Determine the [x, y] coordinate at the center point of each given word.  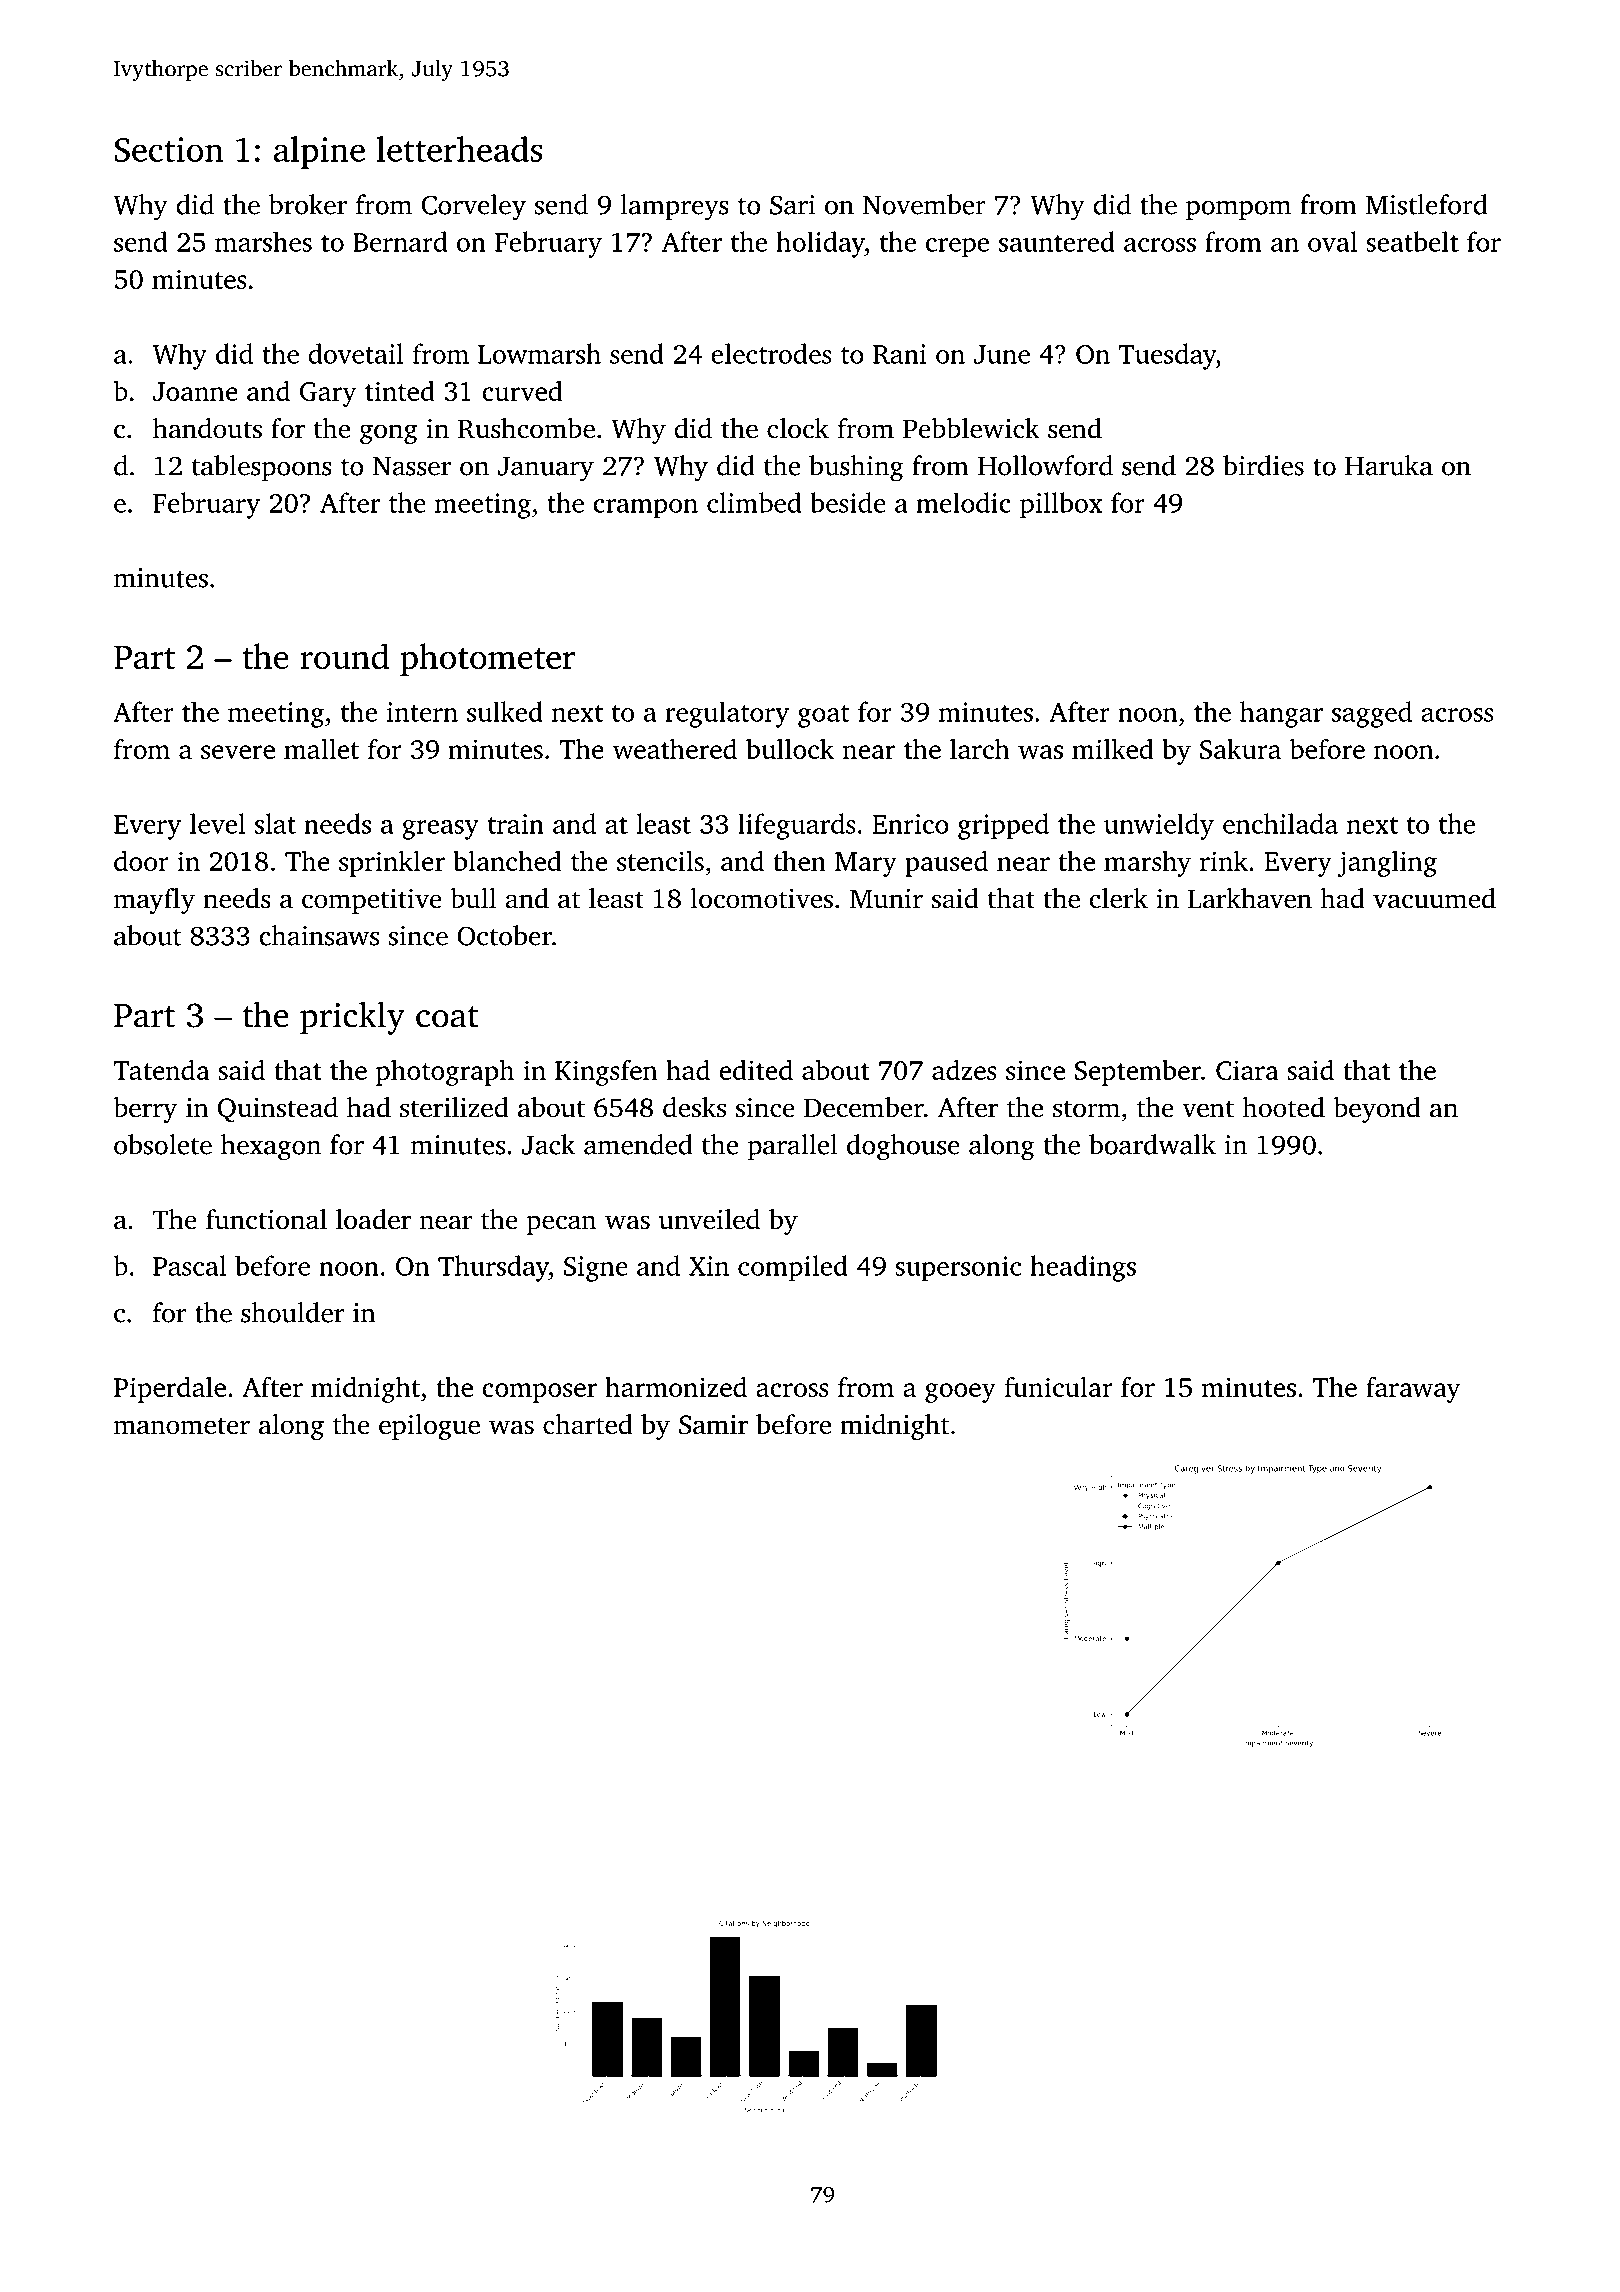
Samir [713, 1425]
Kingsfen [606, 1072]
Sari [793, 205]
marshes [263, 241]
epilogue [429, 1427]
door [141, 860]
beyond [1377, 1110]
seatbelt [1412, 241]
